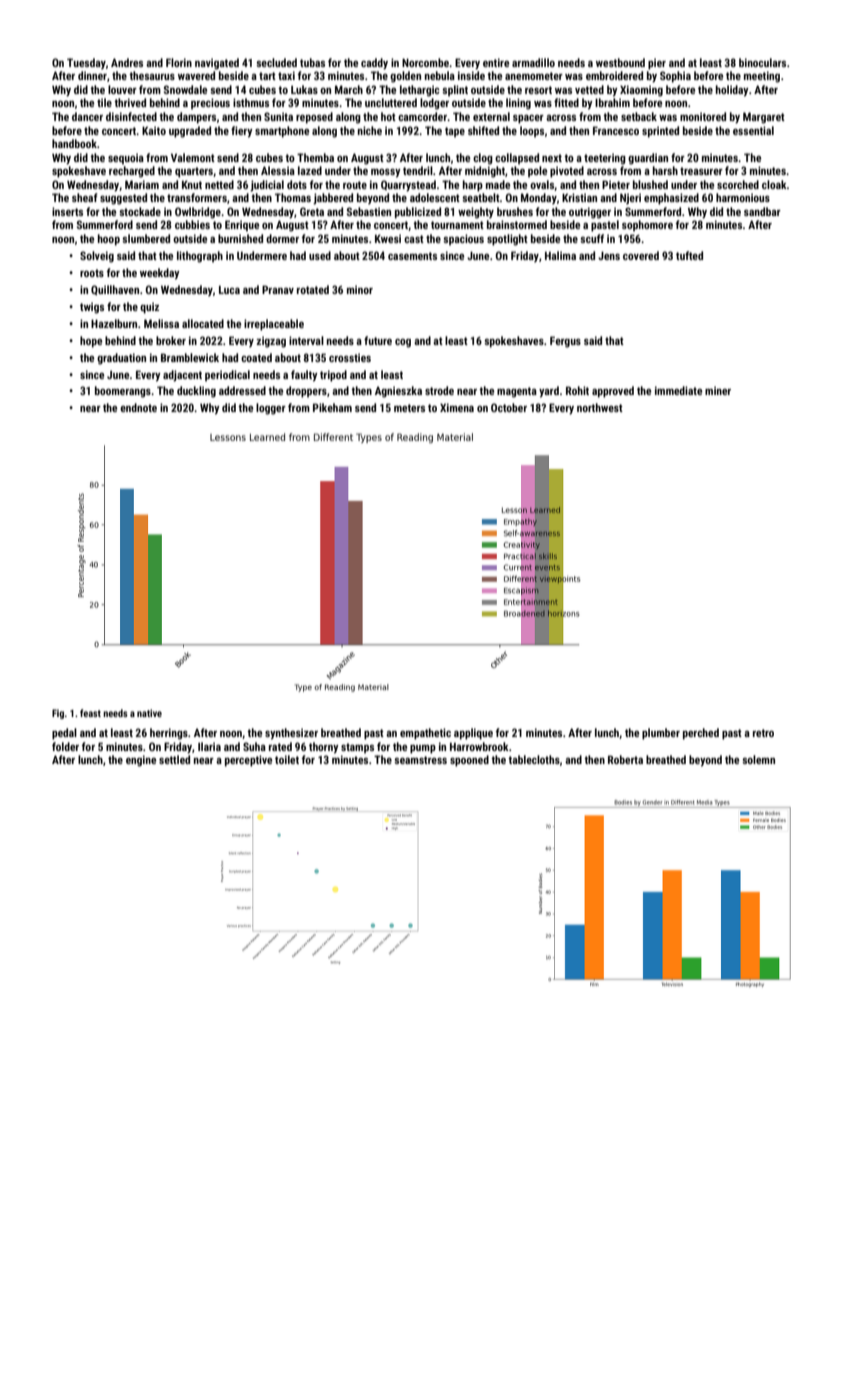 Image resolution: width=849 pixels, height=1400 pixels. What do you see at coordinates (762, 62) in the page?
I see `binoculars` at bounding box center [762, 62].
